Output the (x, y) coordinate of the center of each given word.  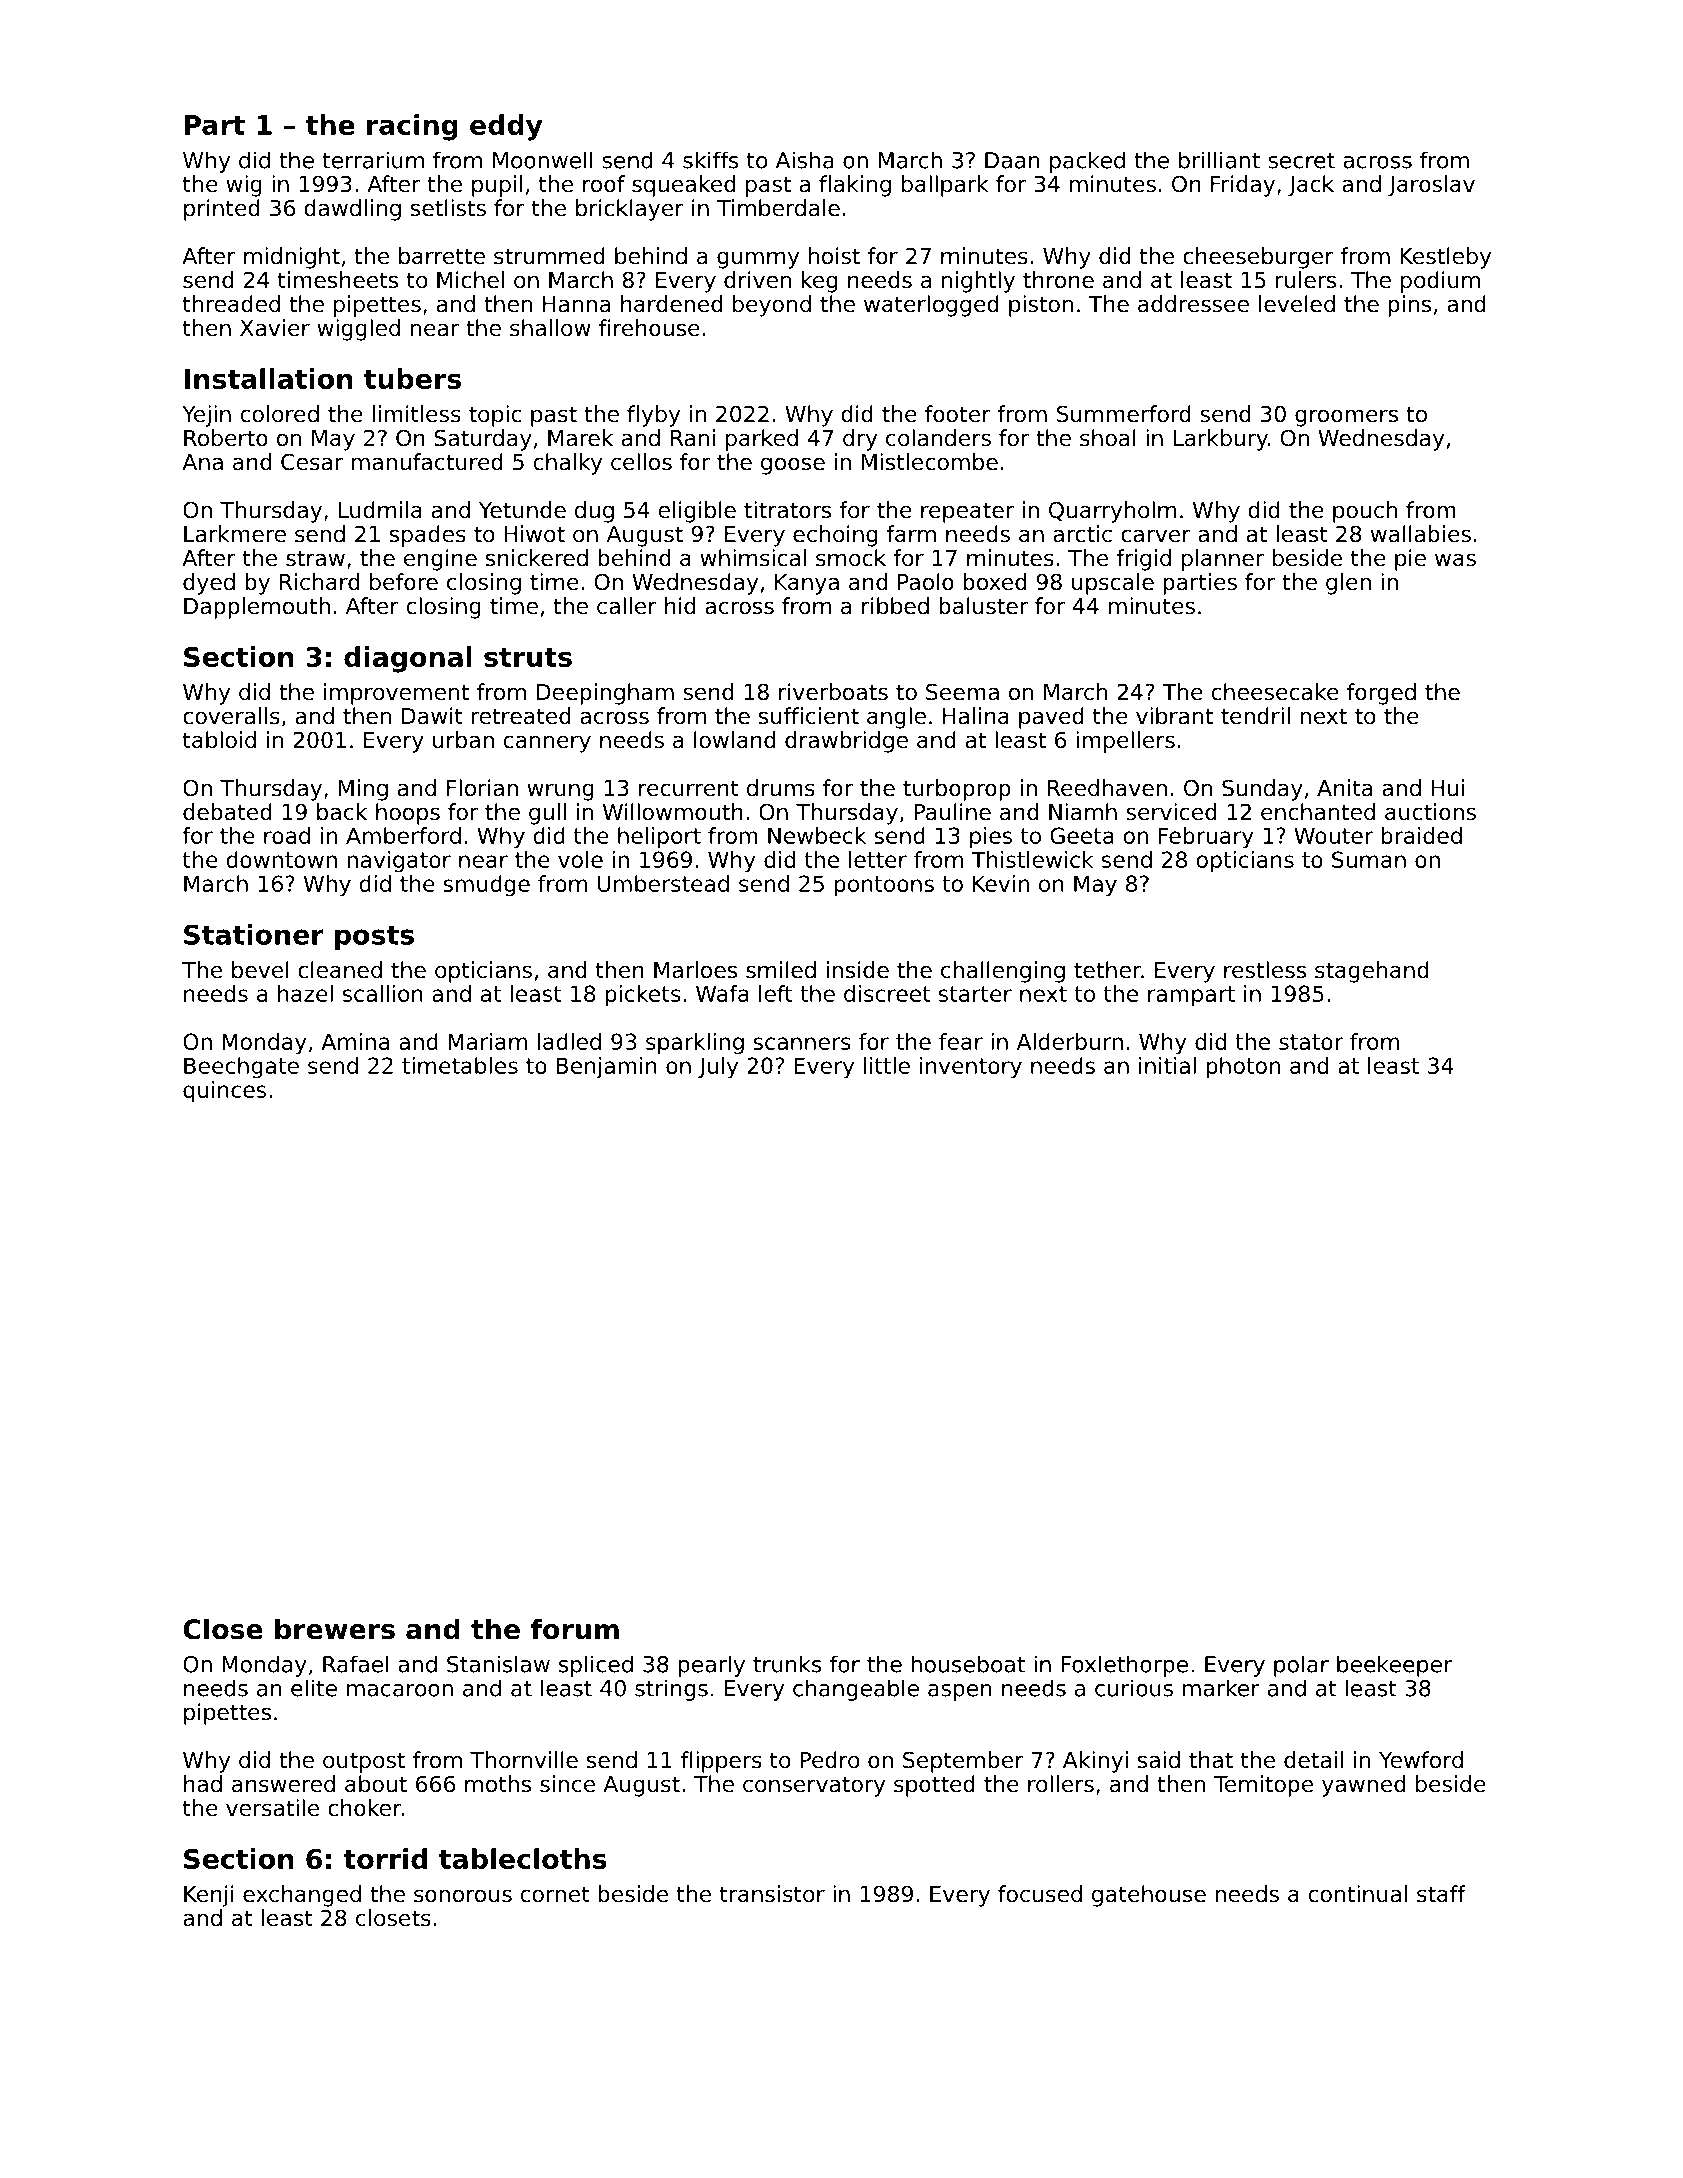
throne (1058, 280)
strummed (549, 256)
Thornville (524, 1760)
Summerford (1124, 414)
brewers (335, 1629)
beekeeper (1394, 1666)
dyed (209, 584)
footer (958, 414)
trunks (787, 1664)
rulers (1306, 280)
